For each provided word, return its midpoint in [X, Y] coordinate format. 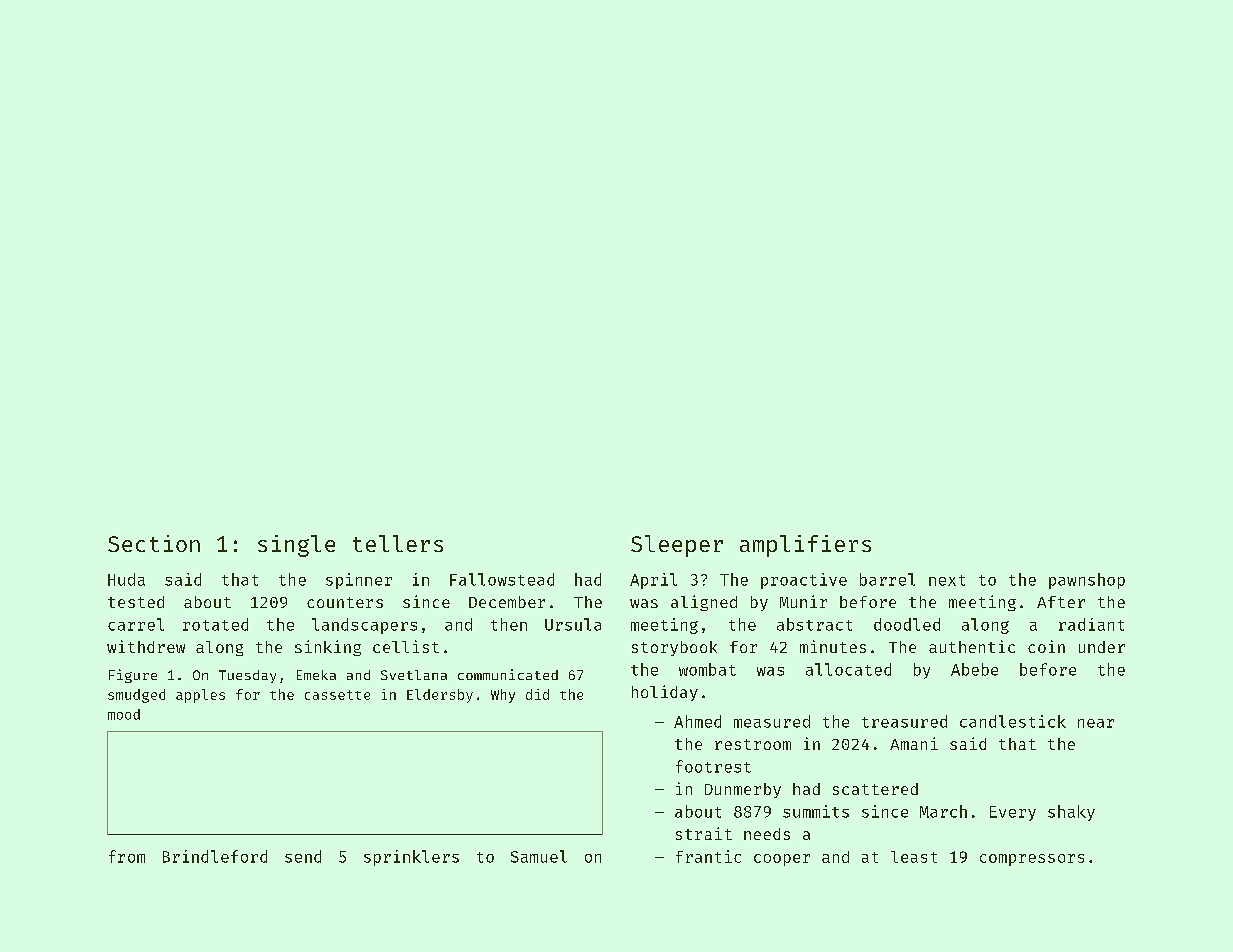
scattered [875, 789]
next [947, 580]
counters [345, 602]
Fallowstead [502, 579]
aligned [704, 603]
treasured [904, 721]
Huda [126, 579]
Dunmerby [743, 790]
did [537, 694]
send [303, 856]
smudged [136, 696]
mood [124, 714]
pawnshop [1087, 581]
